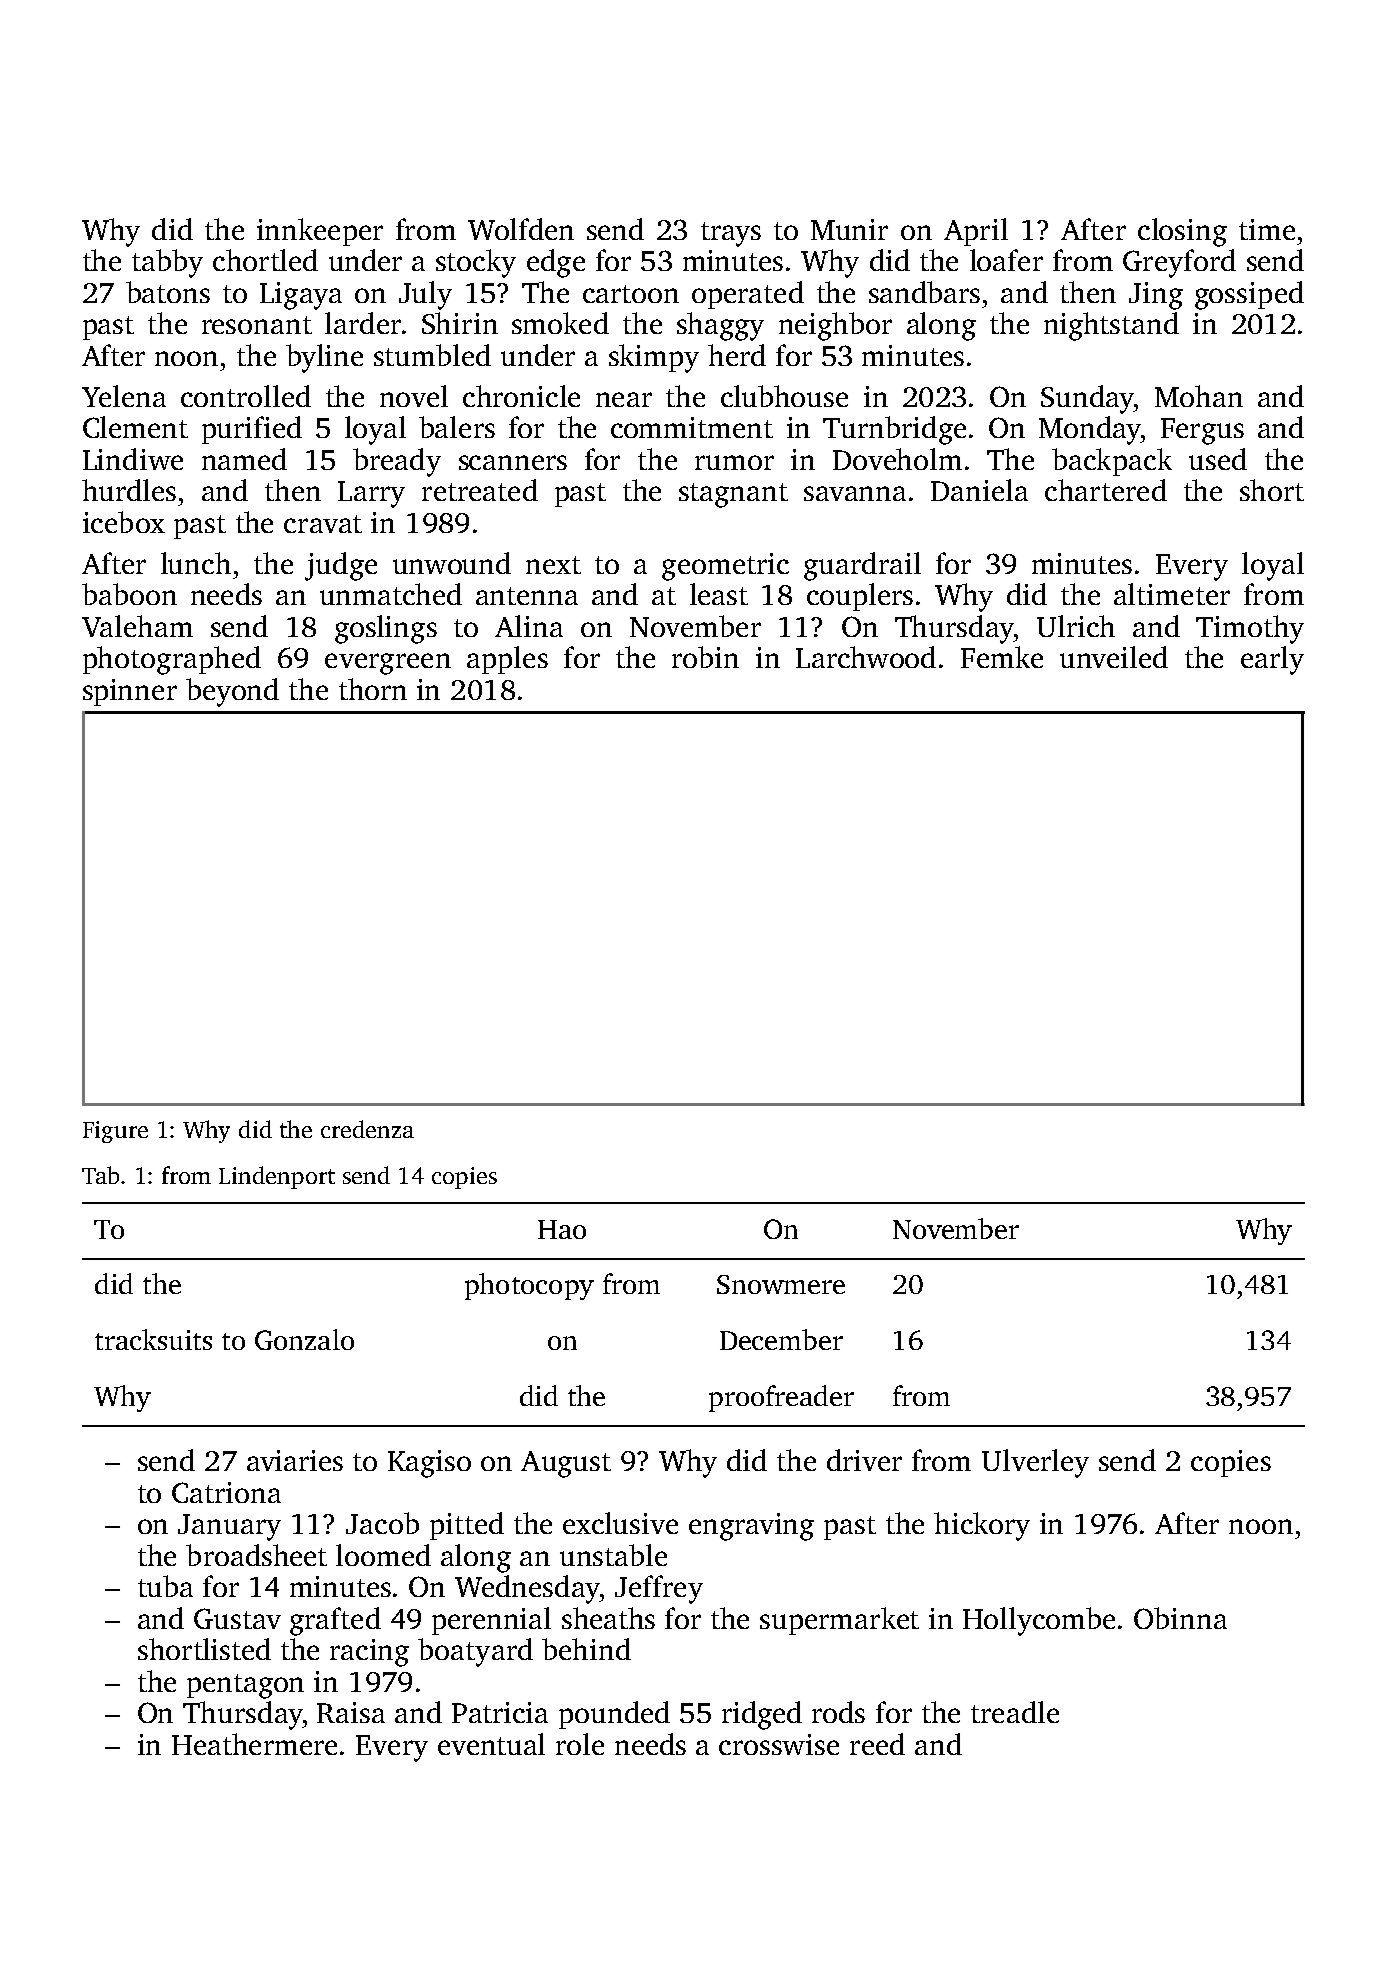 The image size is (1386, 1969). I want to click on clubhouse, so click(784, 396).
